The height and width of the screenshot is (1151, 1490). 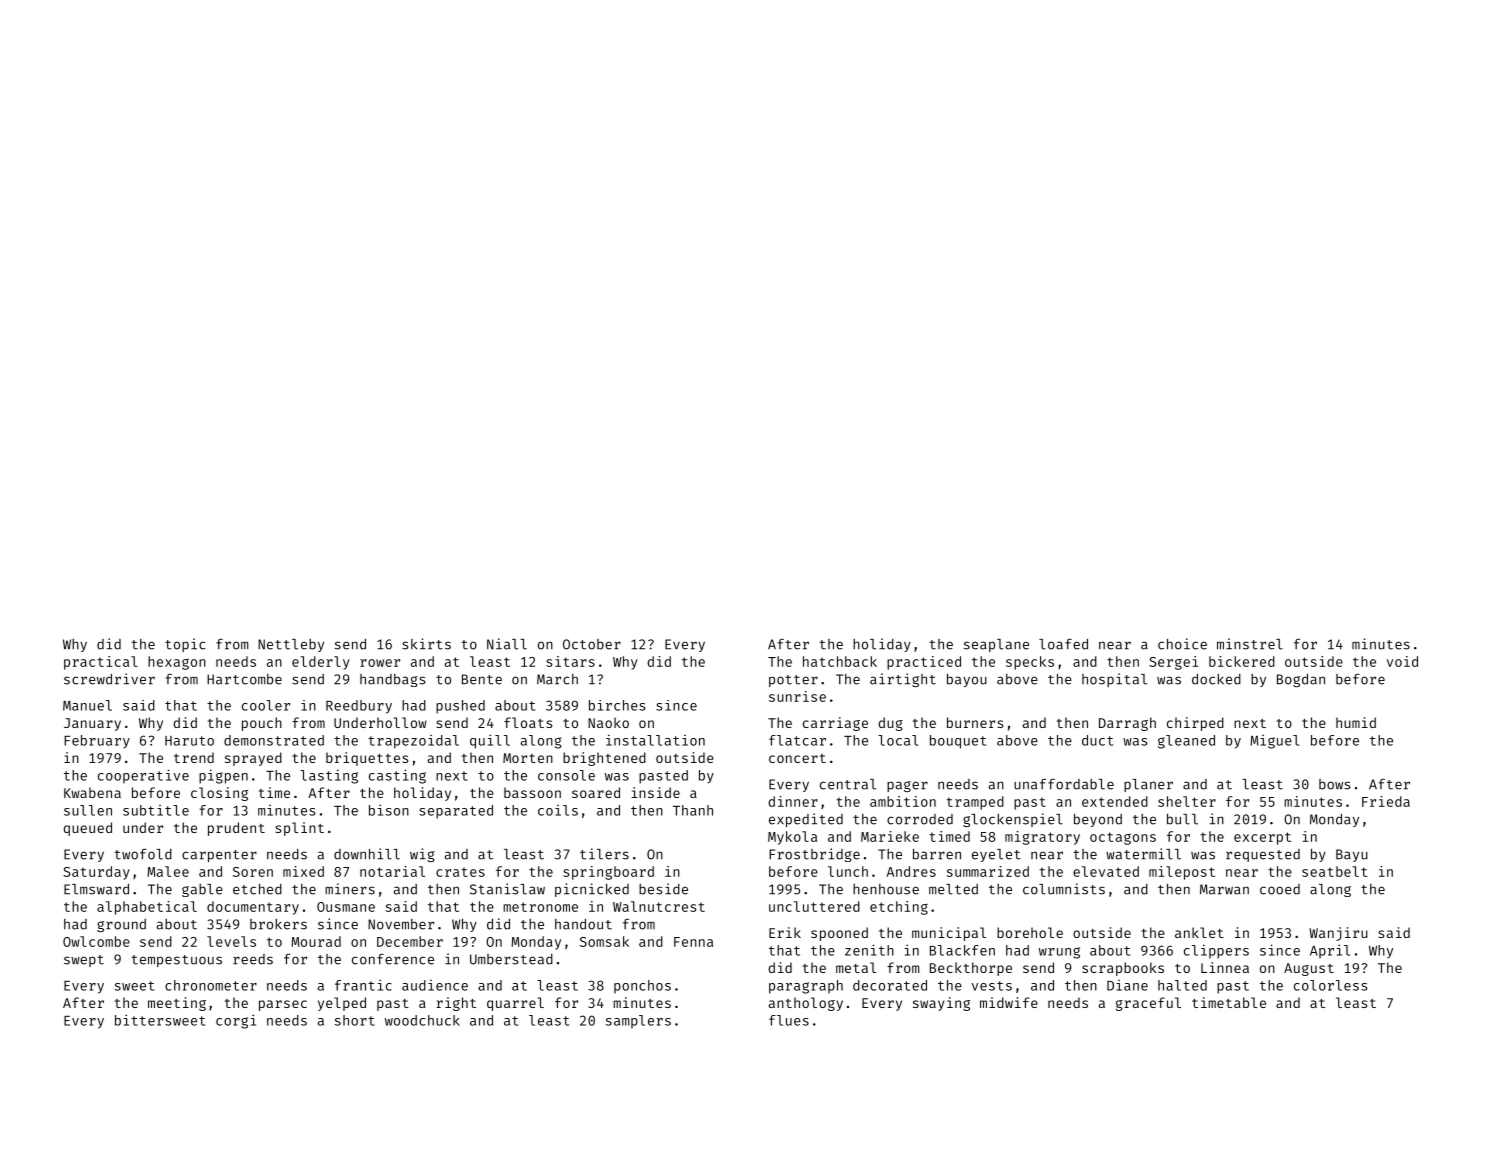 What do you see at coordinates (1114, 680) in the screenshot?
I see `hospital` at bounding box center [1114, 680].
